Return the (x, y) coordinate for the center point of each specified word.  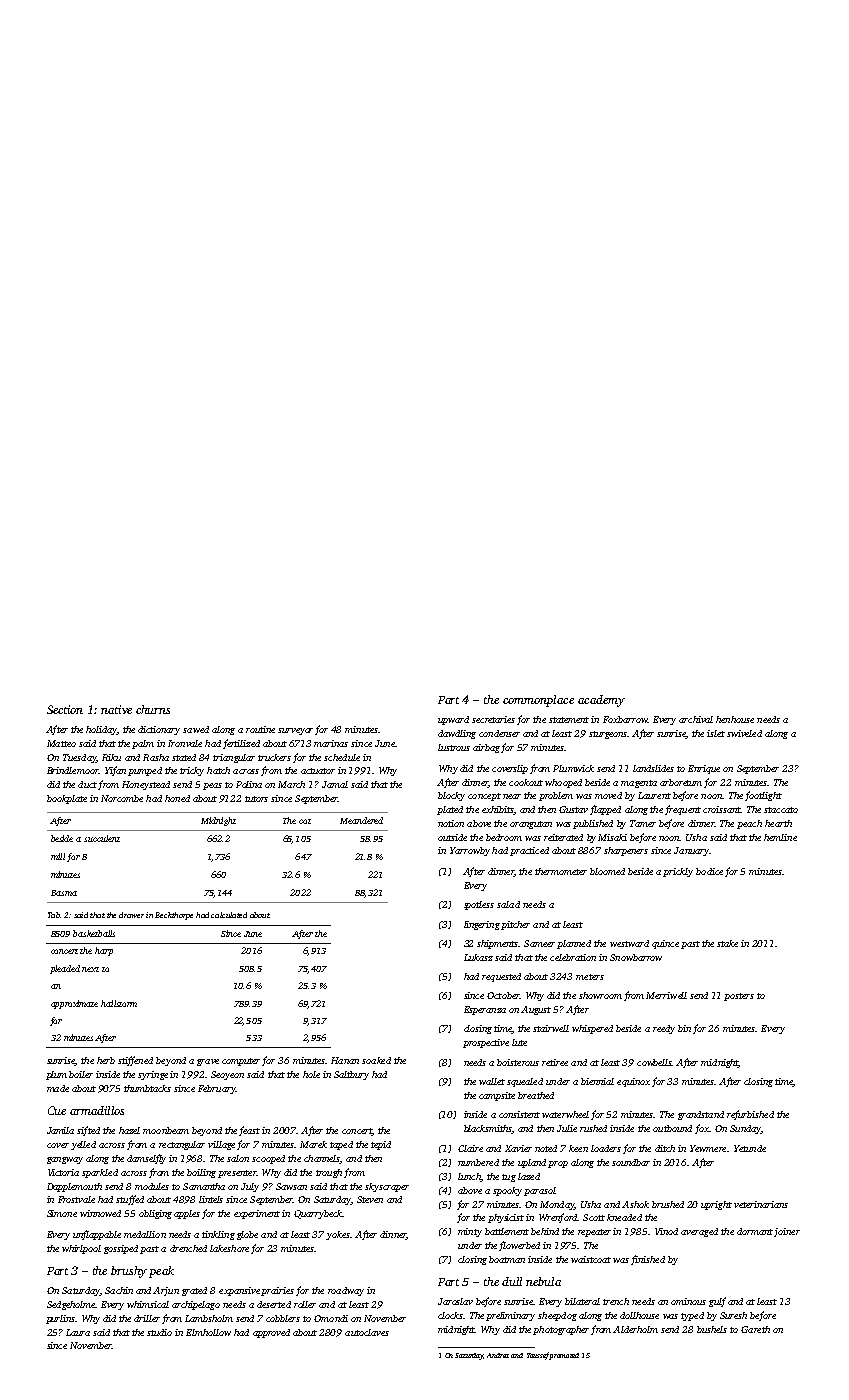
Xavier (518, 1148)
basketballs (94, 933)
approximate (74, 1004)
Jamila (60, 1130)
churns (153, 709)
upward (453, 720)
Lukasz (478, 957)
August (536, 1010)
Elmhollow (208, 1332)
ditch (665, 1148)
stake (727, 943)
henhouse (735, 719)
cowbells (654, 1062)
